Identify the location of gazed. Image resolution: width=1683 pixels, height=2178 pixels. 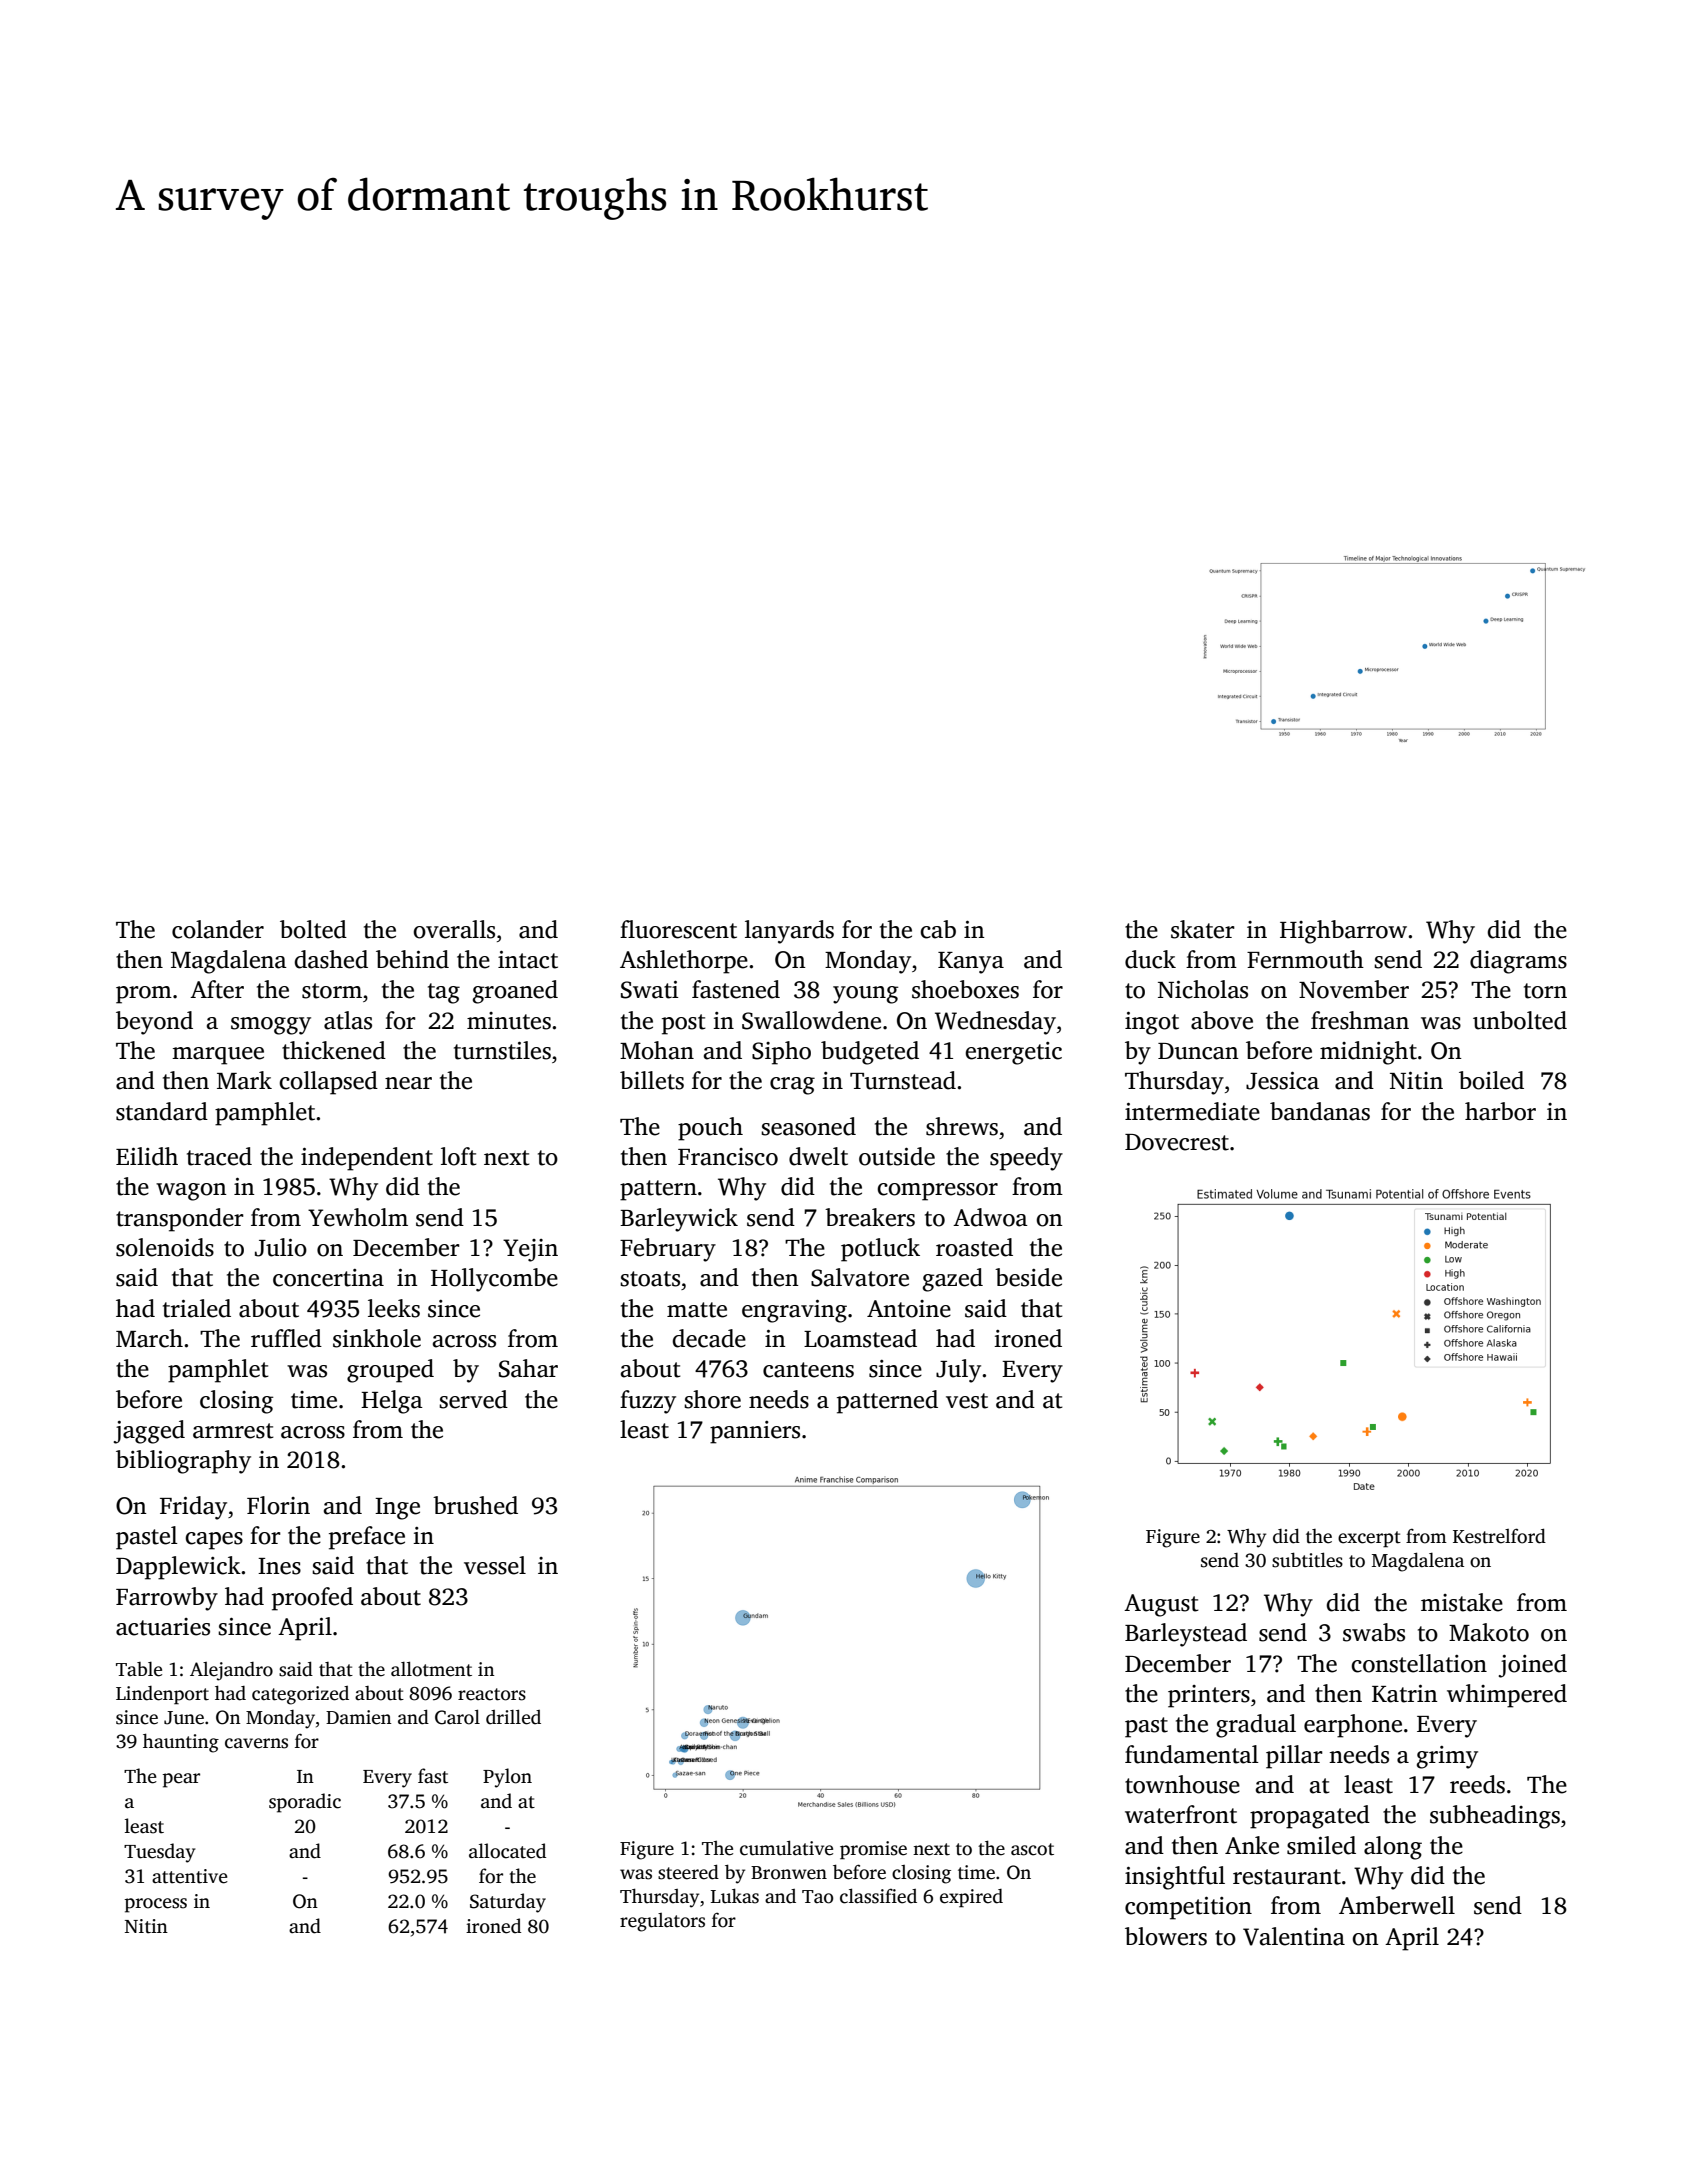
(953, 1280).
